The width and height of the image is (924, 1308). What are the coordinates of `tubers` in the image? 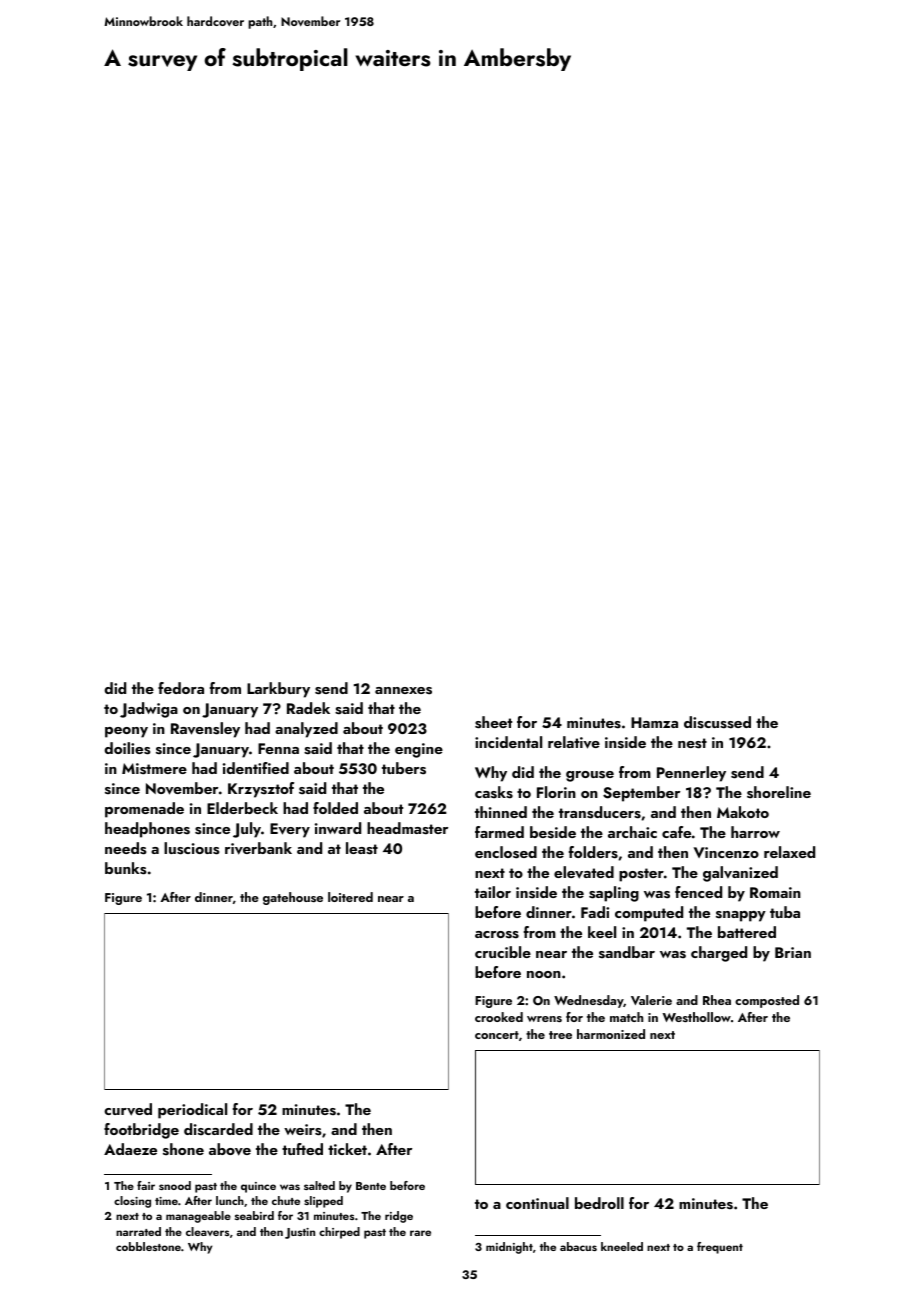 It's located at (404, 768).
